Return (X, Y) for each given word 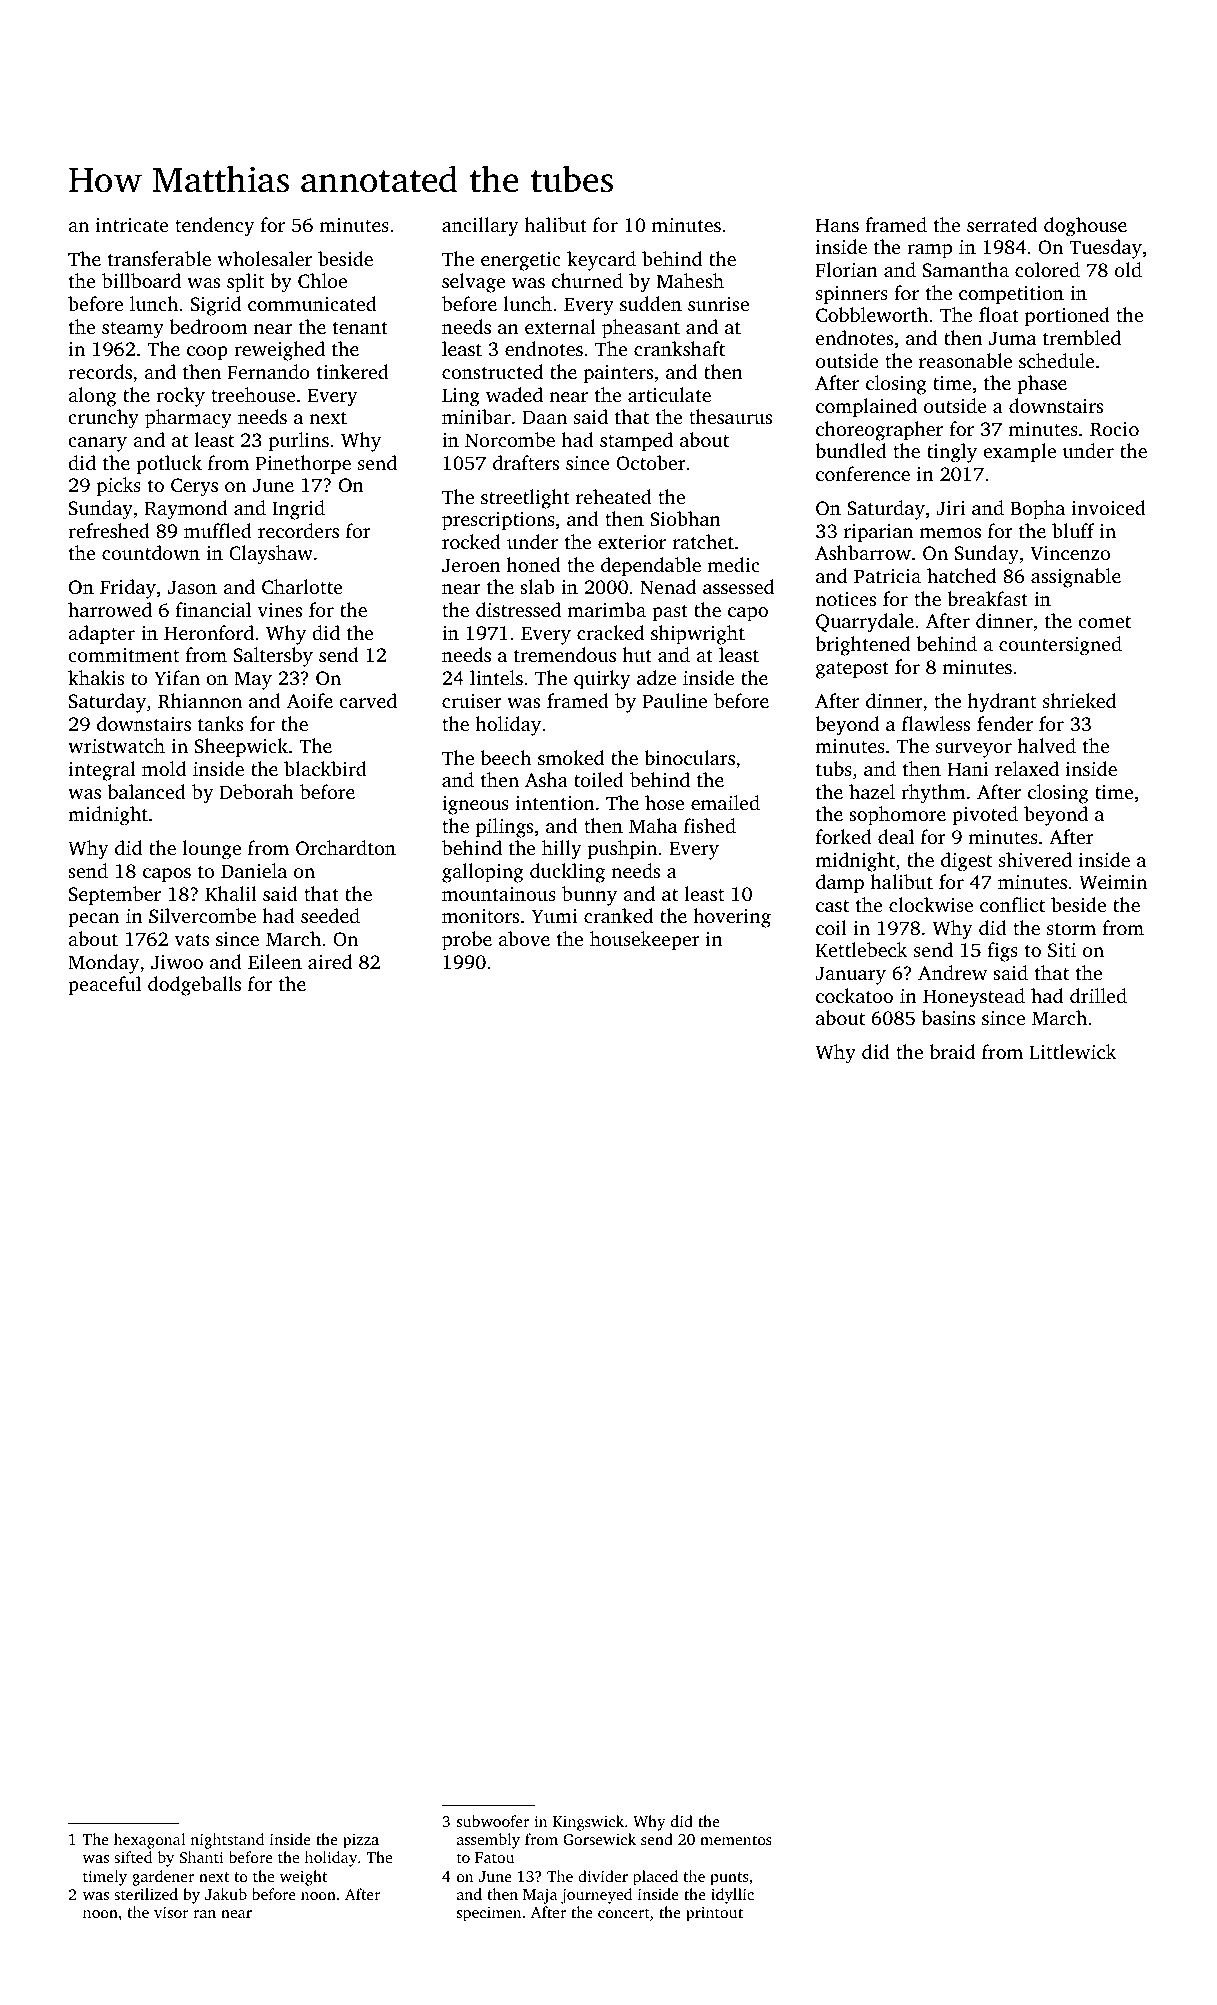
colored (1047, 269)
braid (952, 1051)
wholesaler (264, 258)
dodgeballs (194, 986)
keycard (601, 261)
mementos (736, 1840)
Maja (540, 1896)
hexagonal (149, 1841)
